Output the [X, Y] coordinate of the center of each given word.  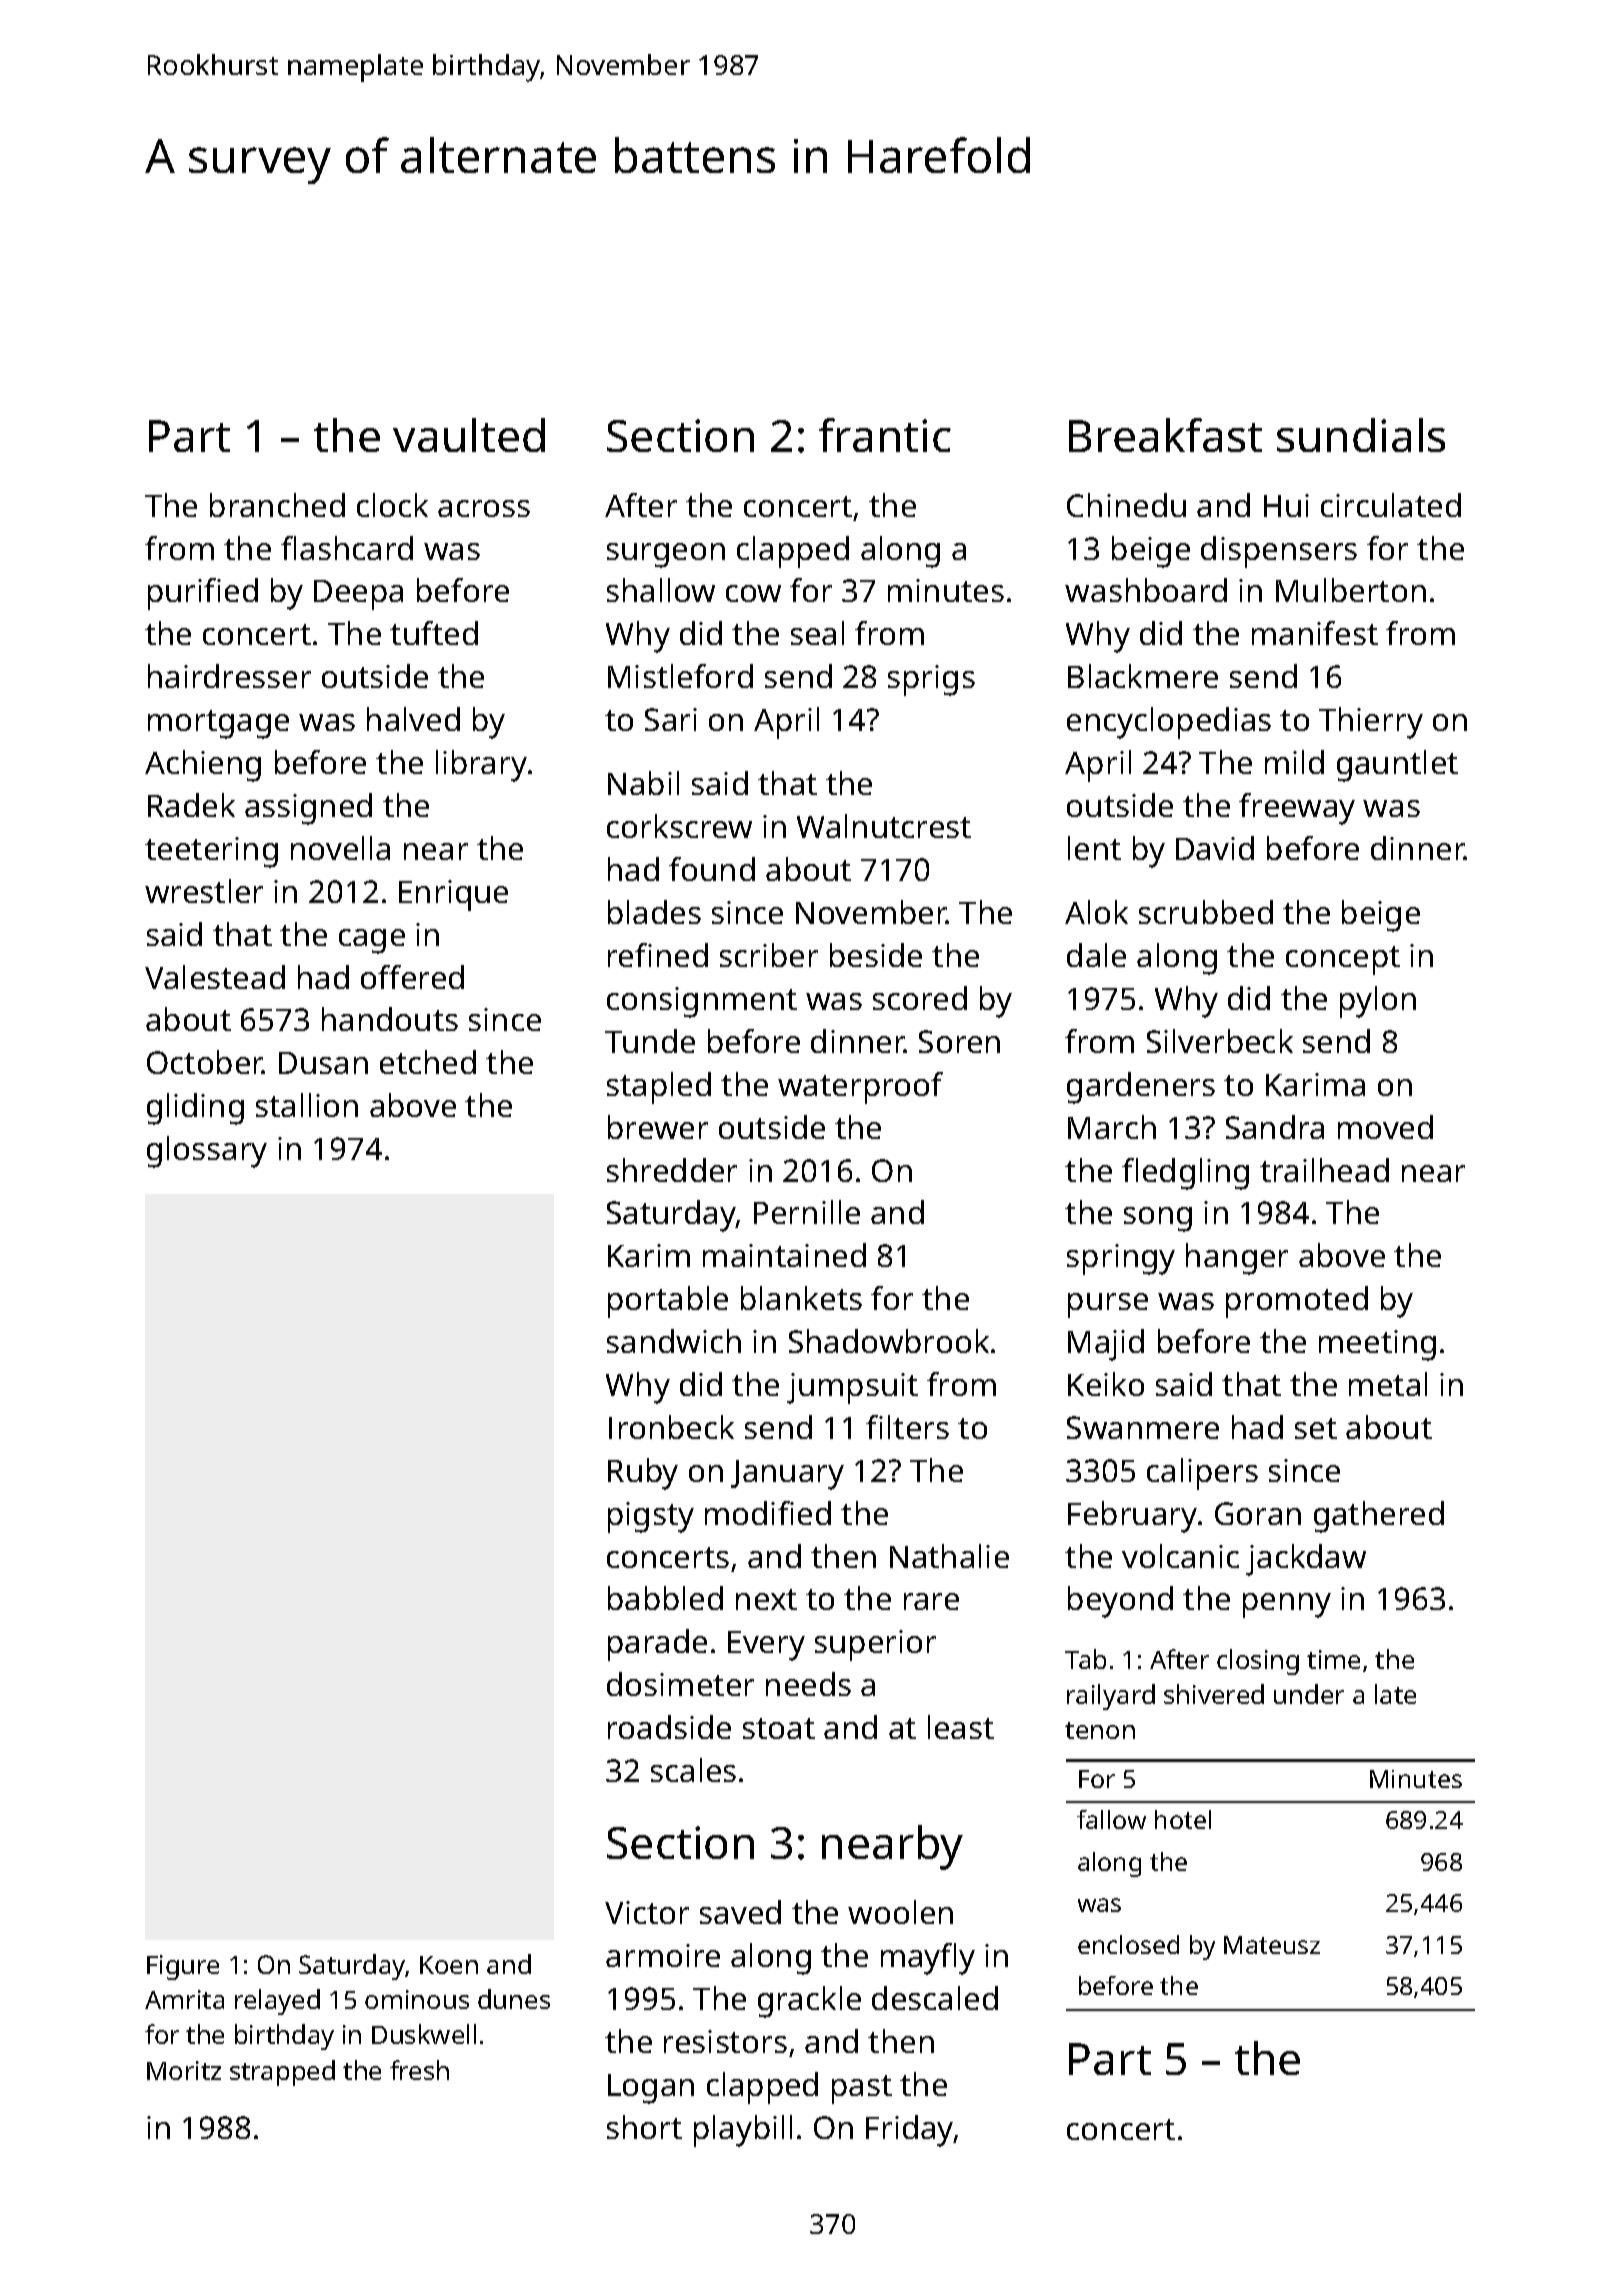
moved [1385, 1127]
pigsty [651, 1517]
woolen [900, 1912]
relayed [277, 2002]
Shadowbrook [889, 1341]
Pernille [807, 1212]
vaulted [469, 435]
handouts [390, 1019]
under [1309, 1694]
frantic [885, 435]
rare [931, 1601]
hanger [1237, 1259]
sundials [1361, 435]
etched [428, 1062]
